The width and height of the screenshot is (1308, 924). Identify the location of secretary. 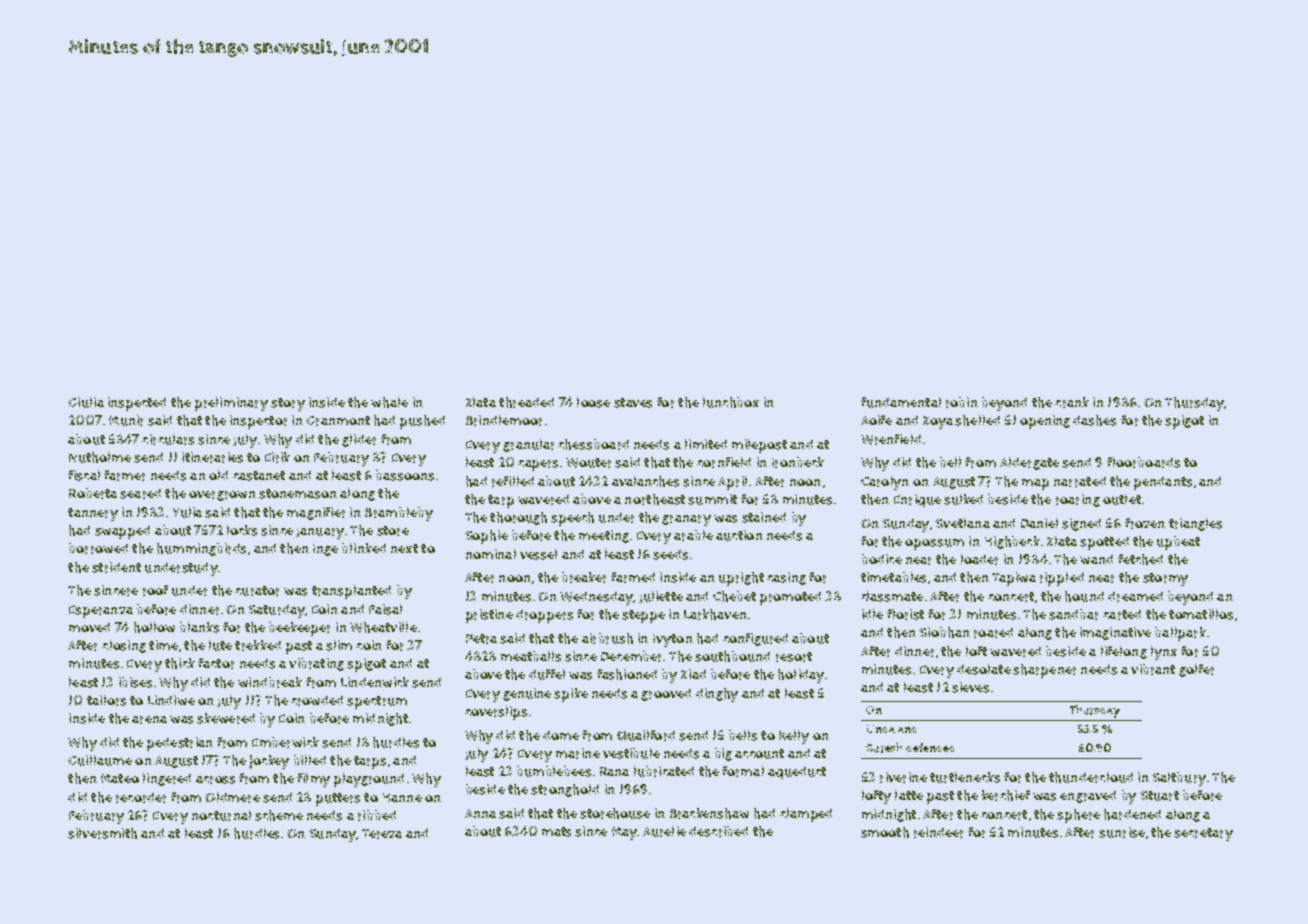
(1203, 834).
